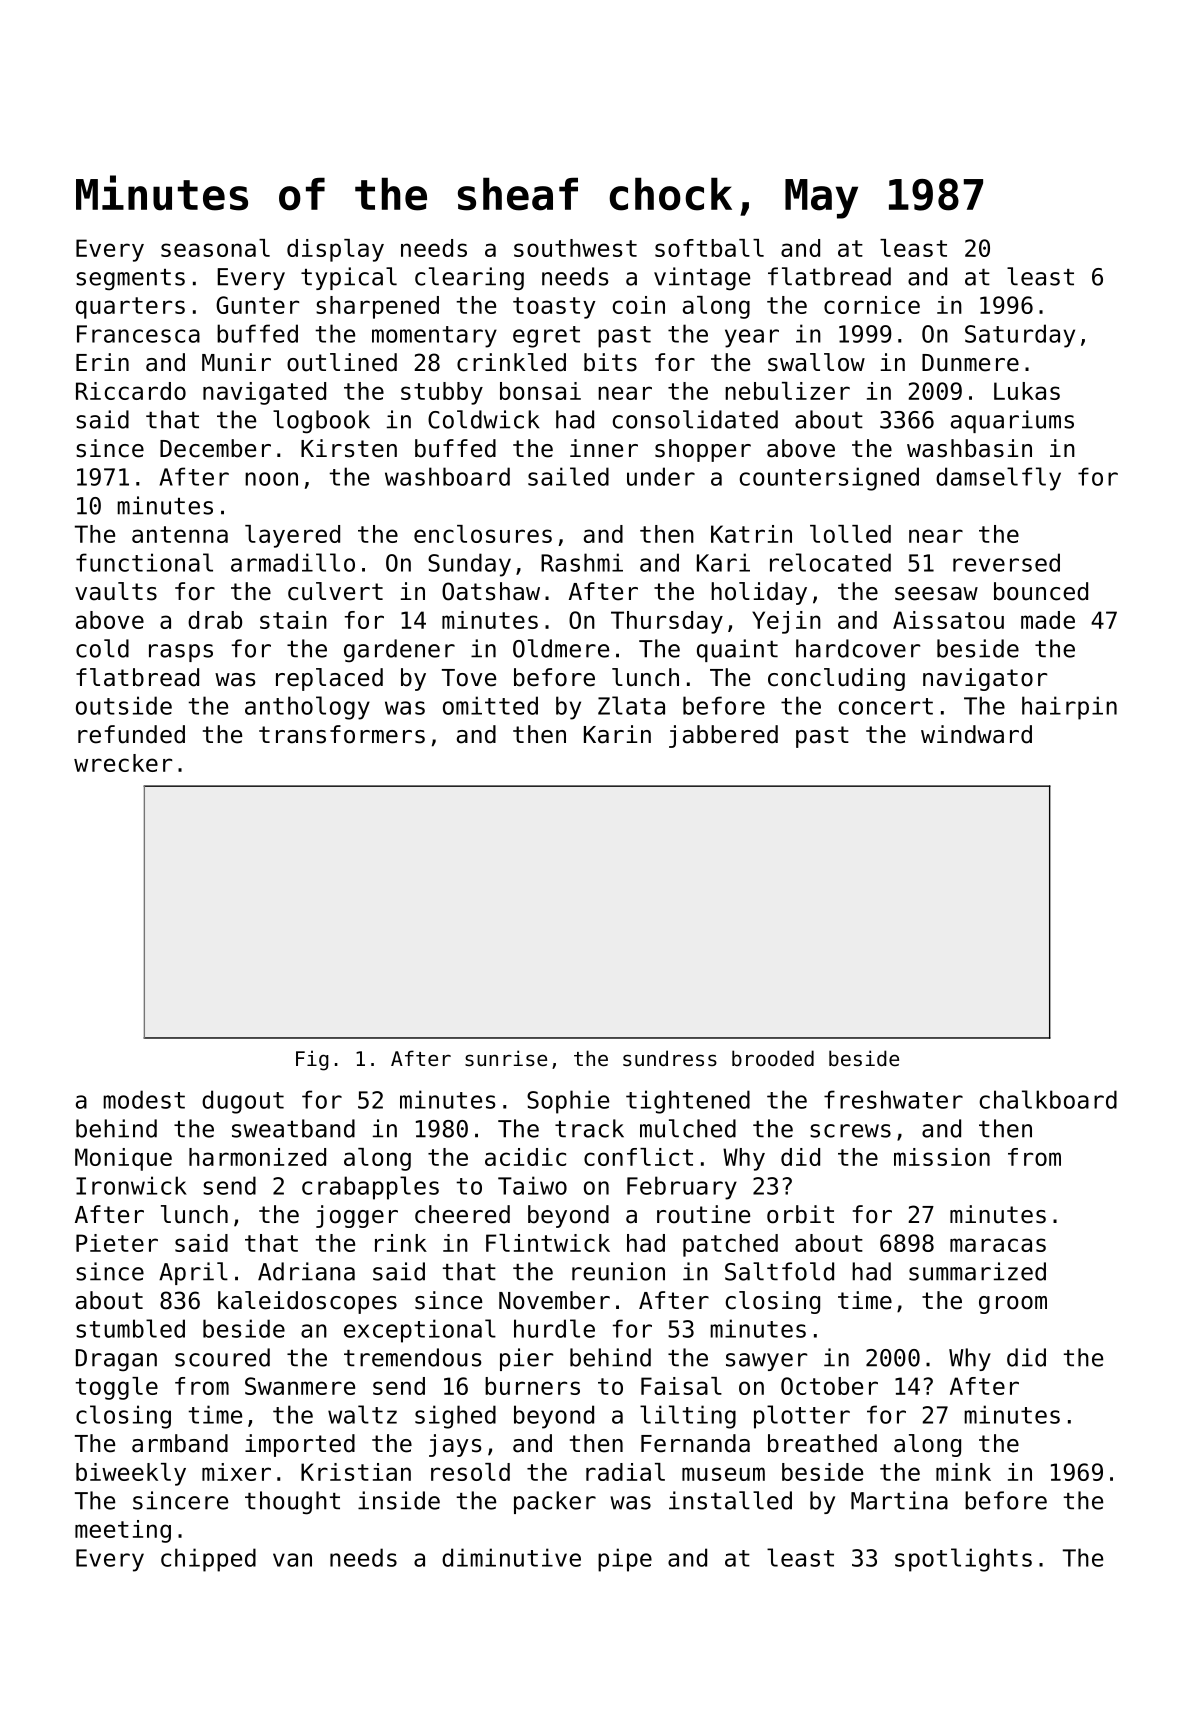  What do you see at coordinates (292, 1503) in the document?
I see `thought` at bounding box center [292, 1503].
